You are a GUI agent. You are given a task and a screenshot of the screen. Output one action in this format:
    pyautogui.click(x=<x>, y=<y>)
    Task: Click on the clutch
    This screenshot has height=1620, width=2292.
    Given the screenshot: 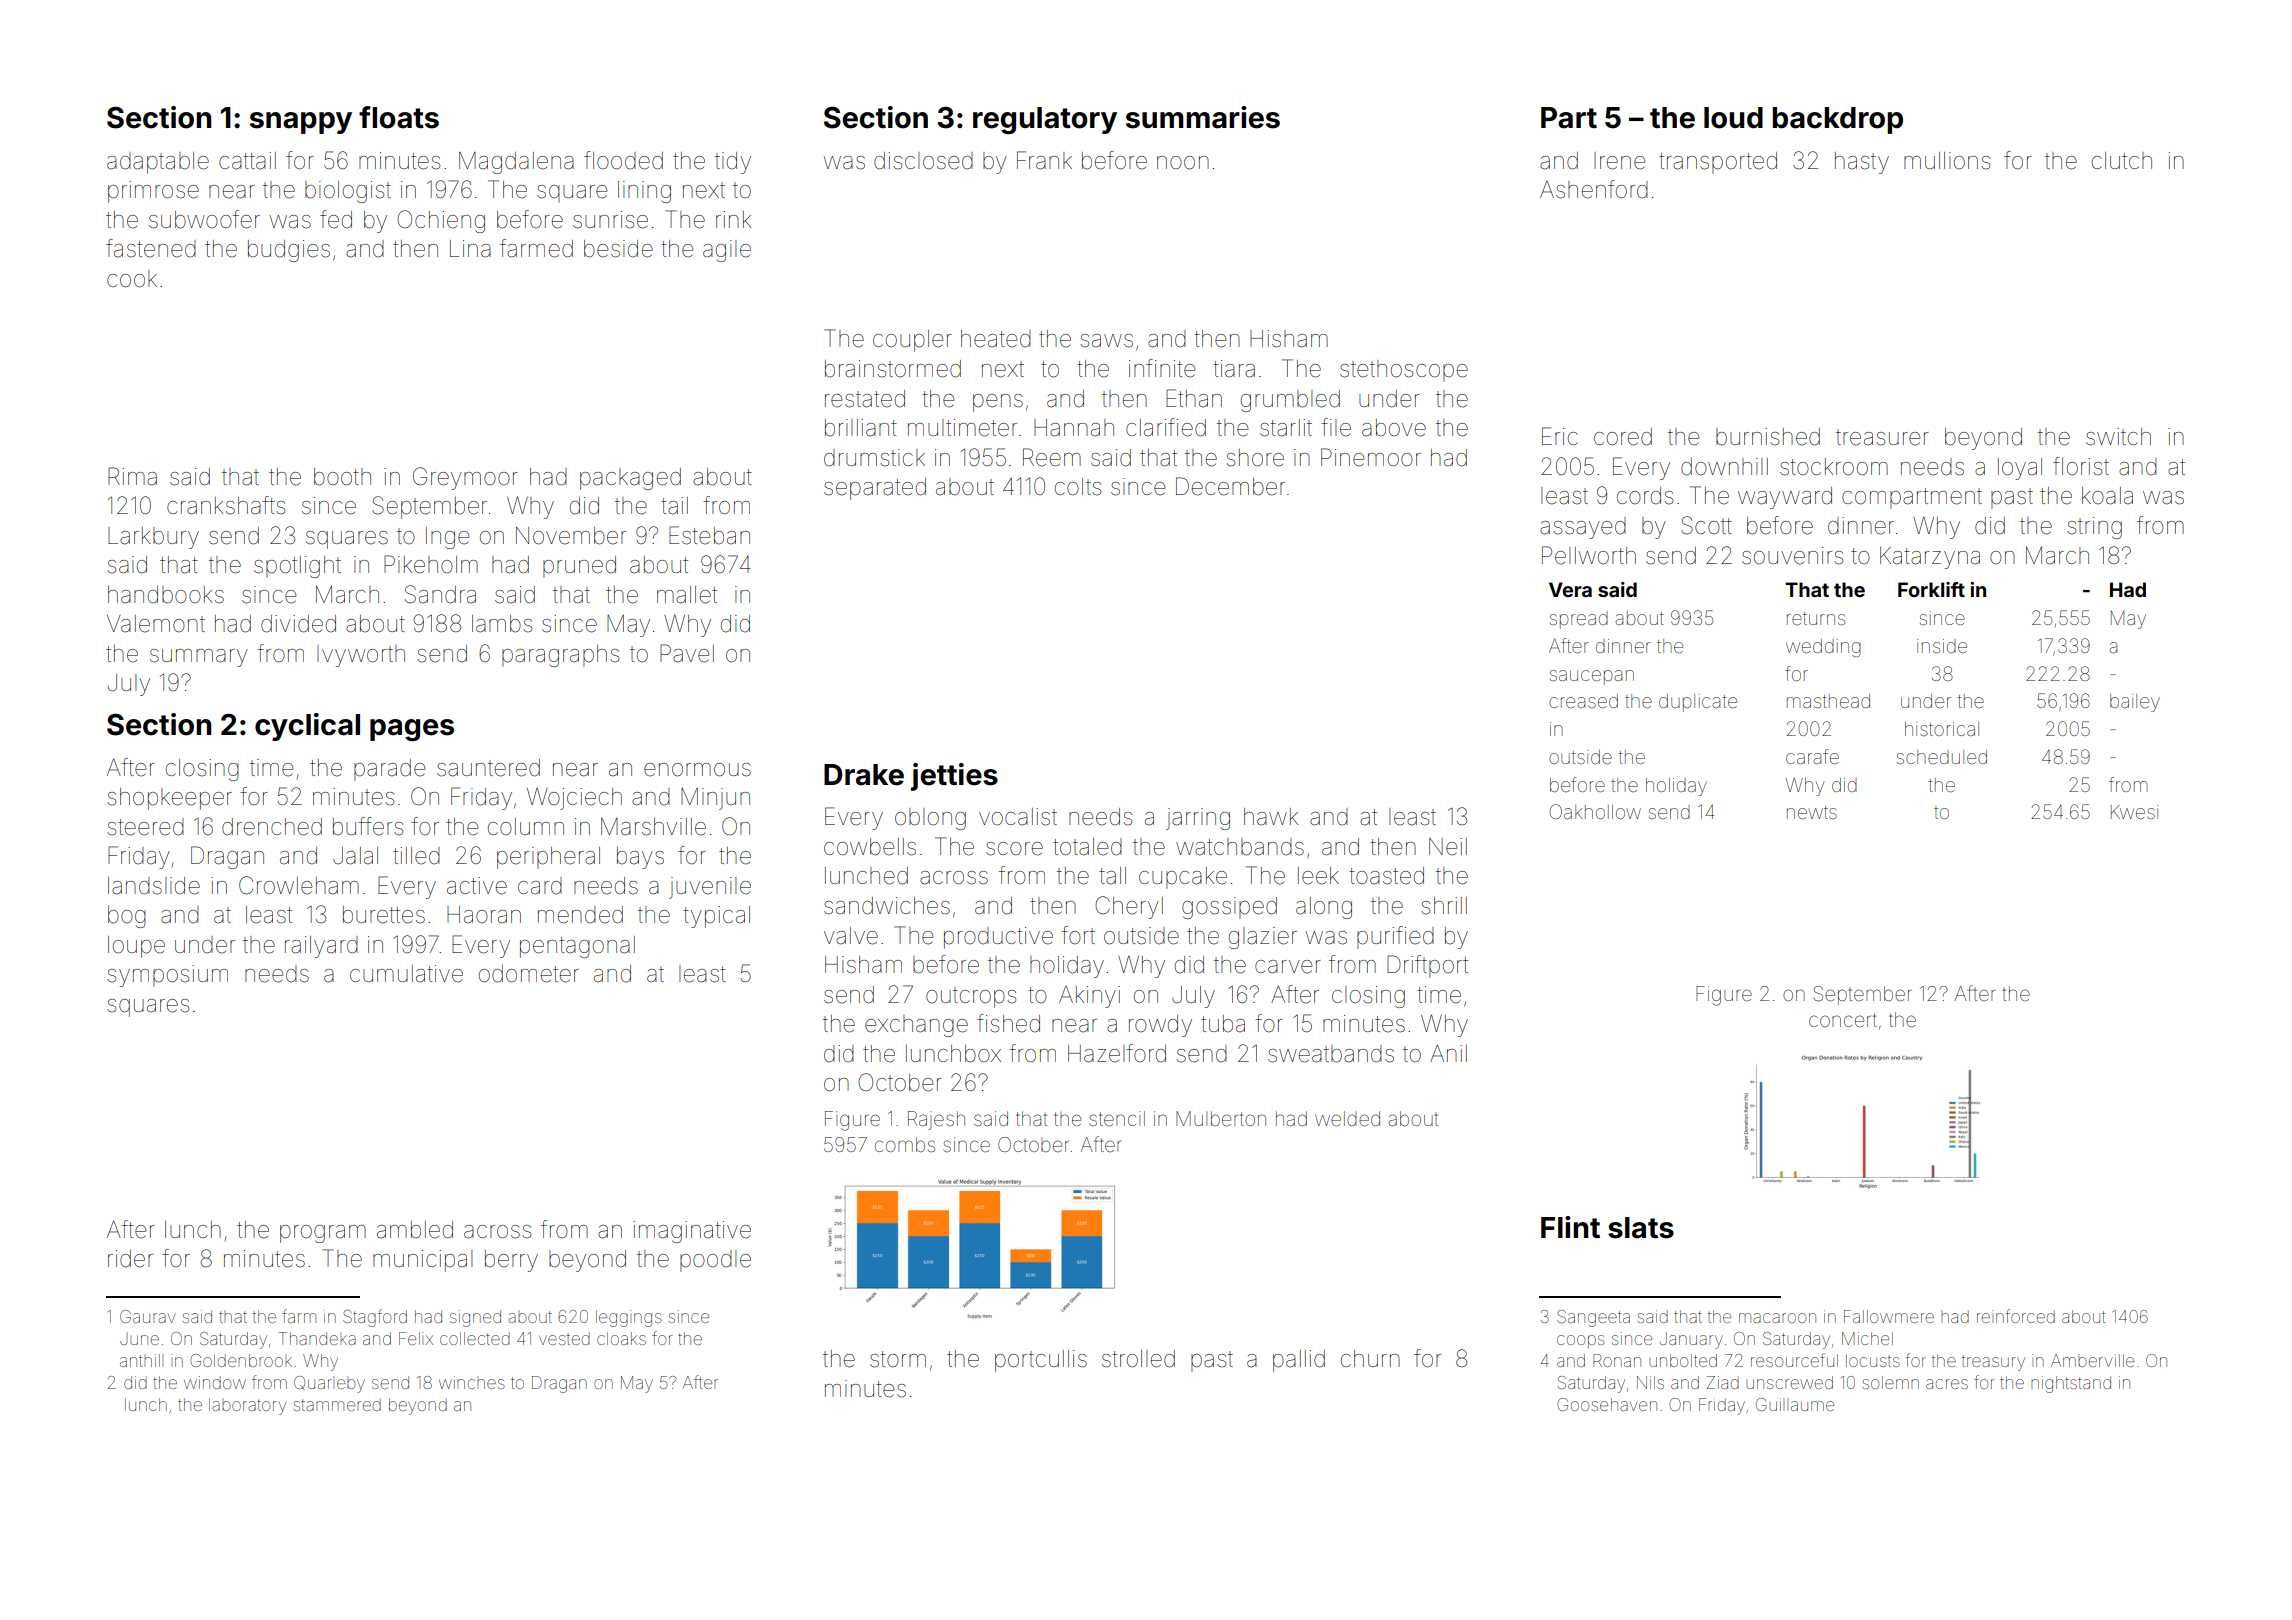 What is the action you would take?
    pyautogui.click(x=2122, y=160)
